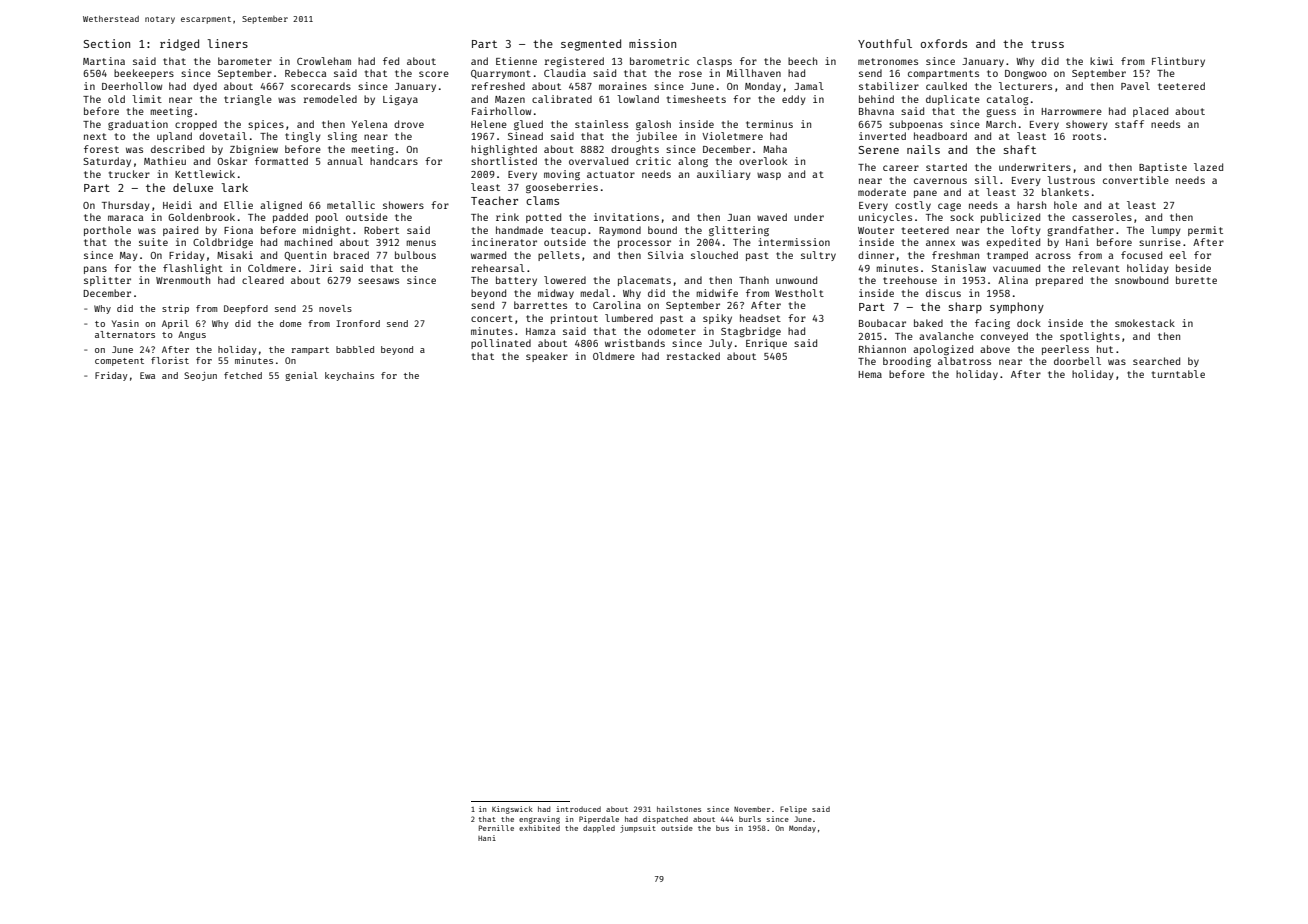 Image resolution: width=1308 pixels, height=924 pixels. I want to click on genial, so click(301, 376).
